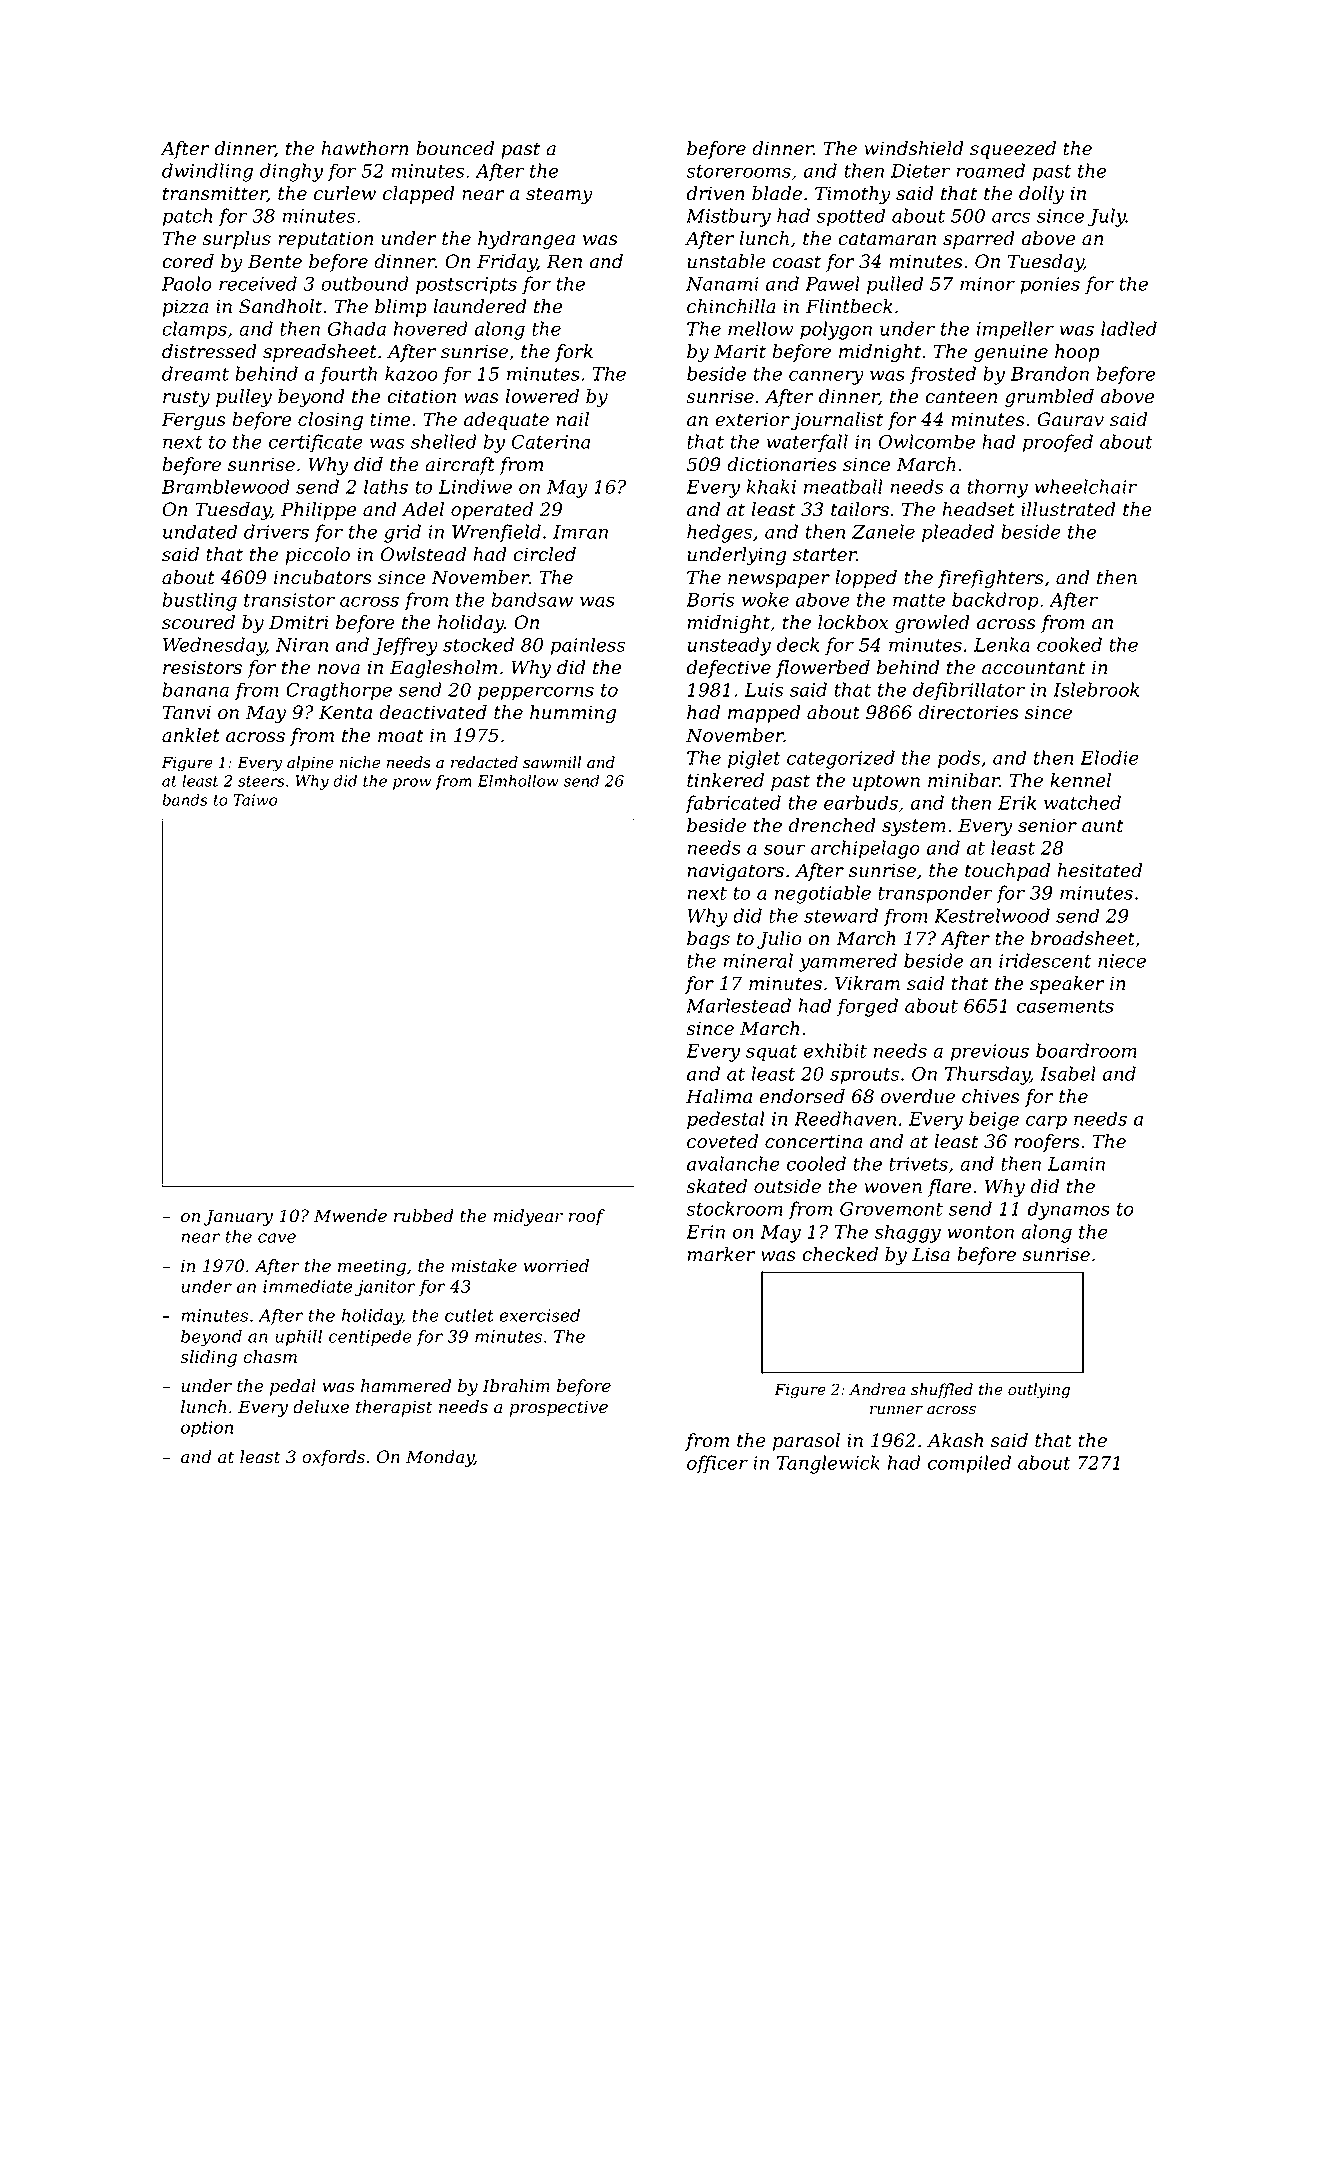 This screenshot has height=2176, width=1321. What do you see at coordinates (1069, 644) in the screenshot?
I see `cooked` at bounding box center [1069, 644].
